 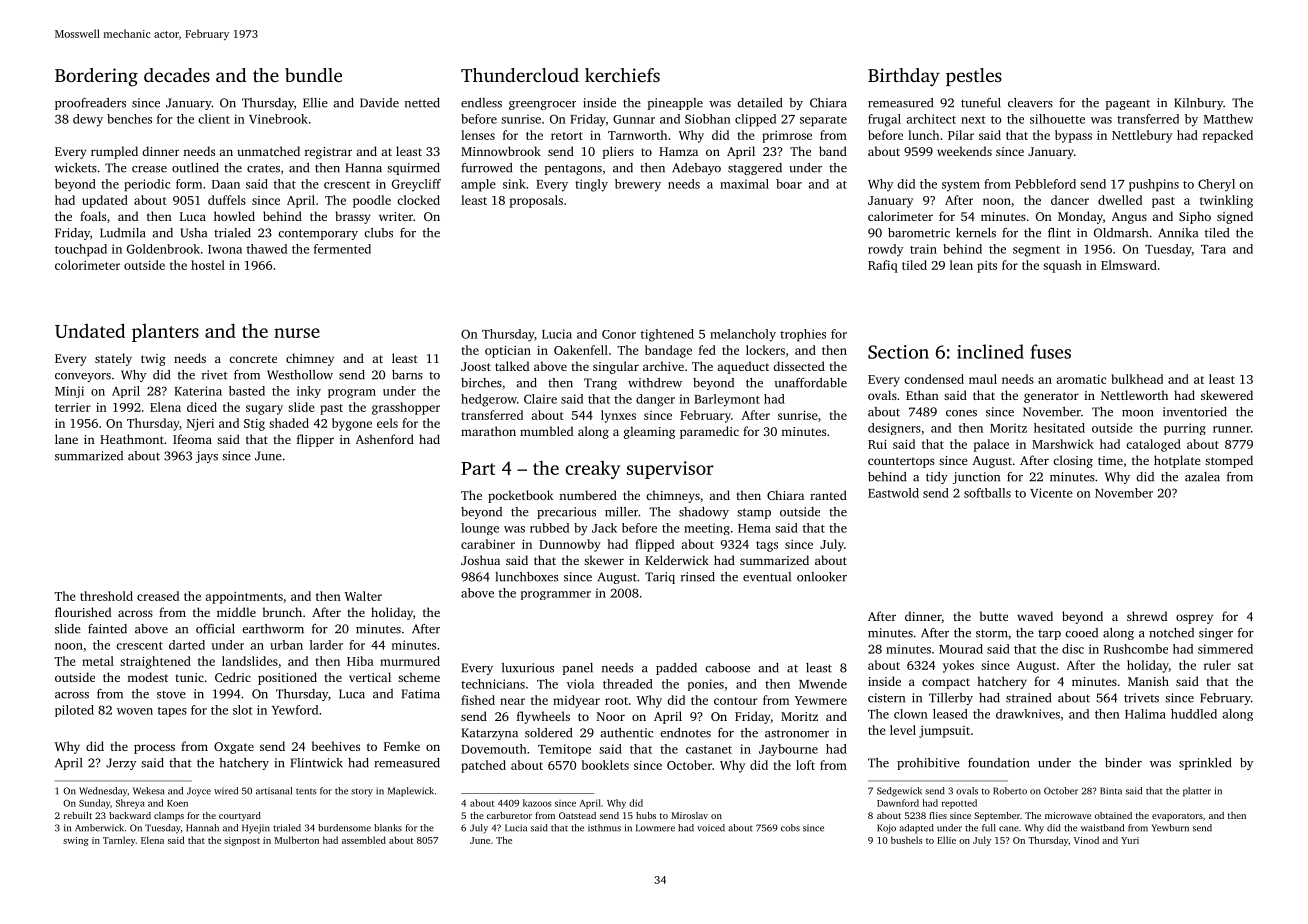 What do you see at coordinates (961, 186) in the screenshot?
I see `system` at bounding box center [961, 186].
